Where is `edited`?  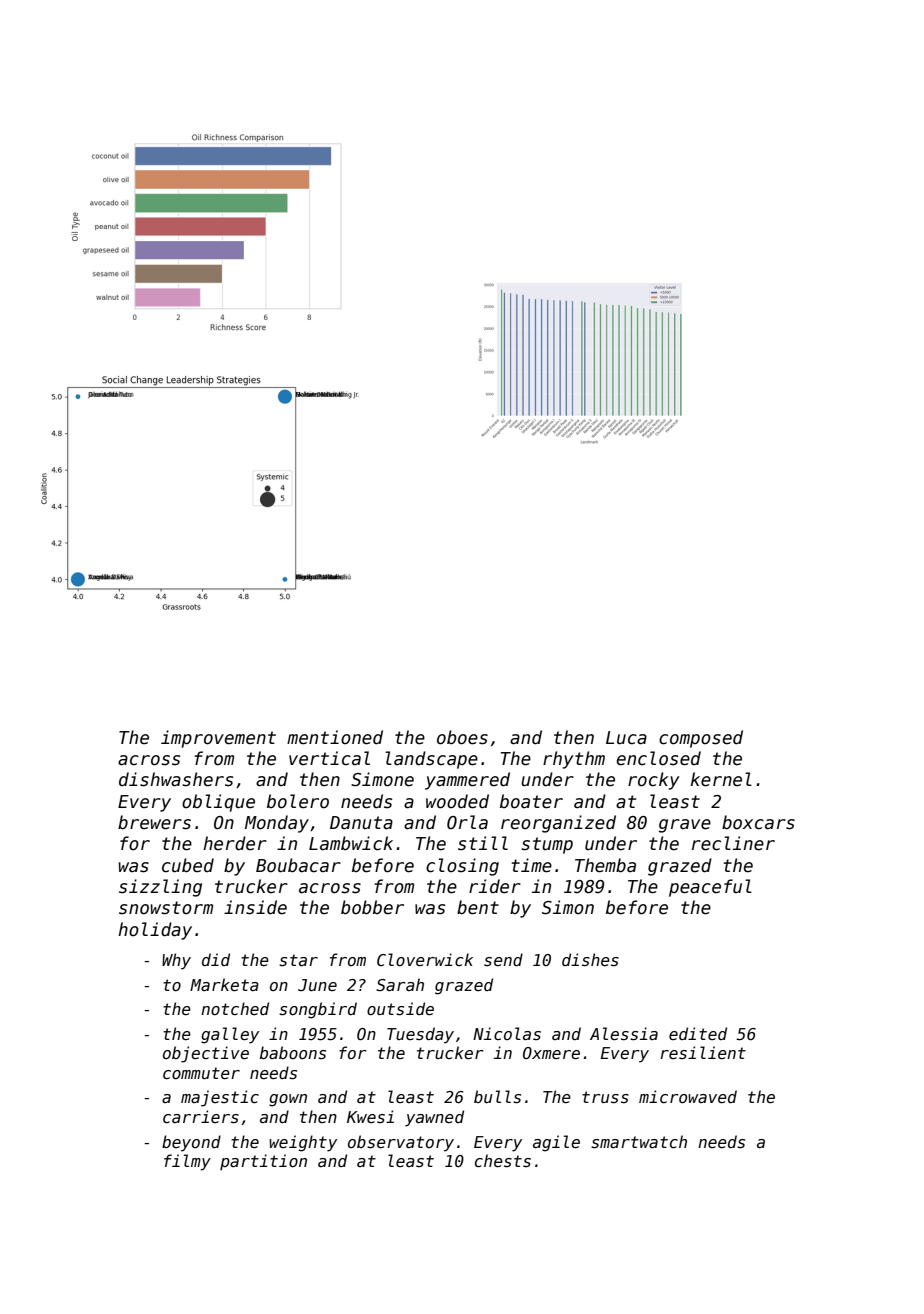 edited is located at coordinates (698, 1033).
